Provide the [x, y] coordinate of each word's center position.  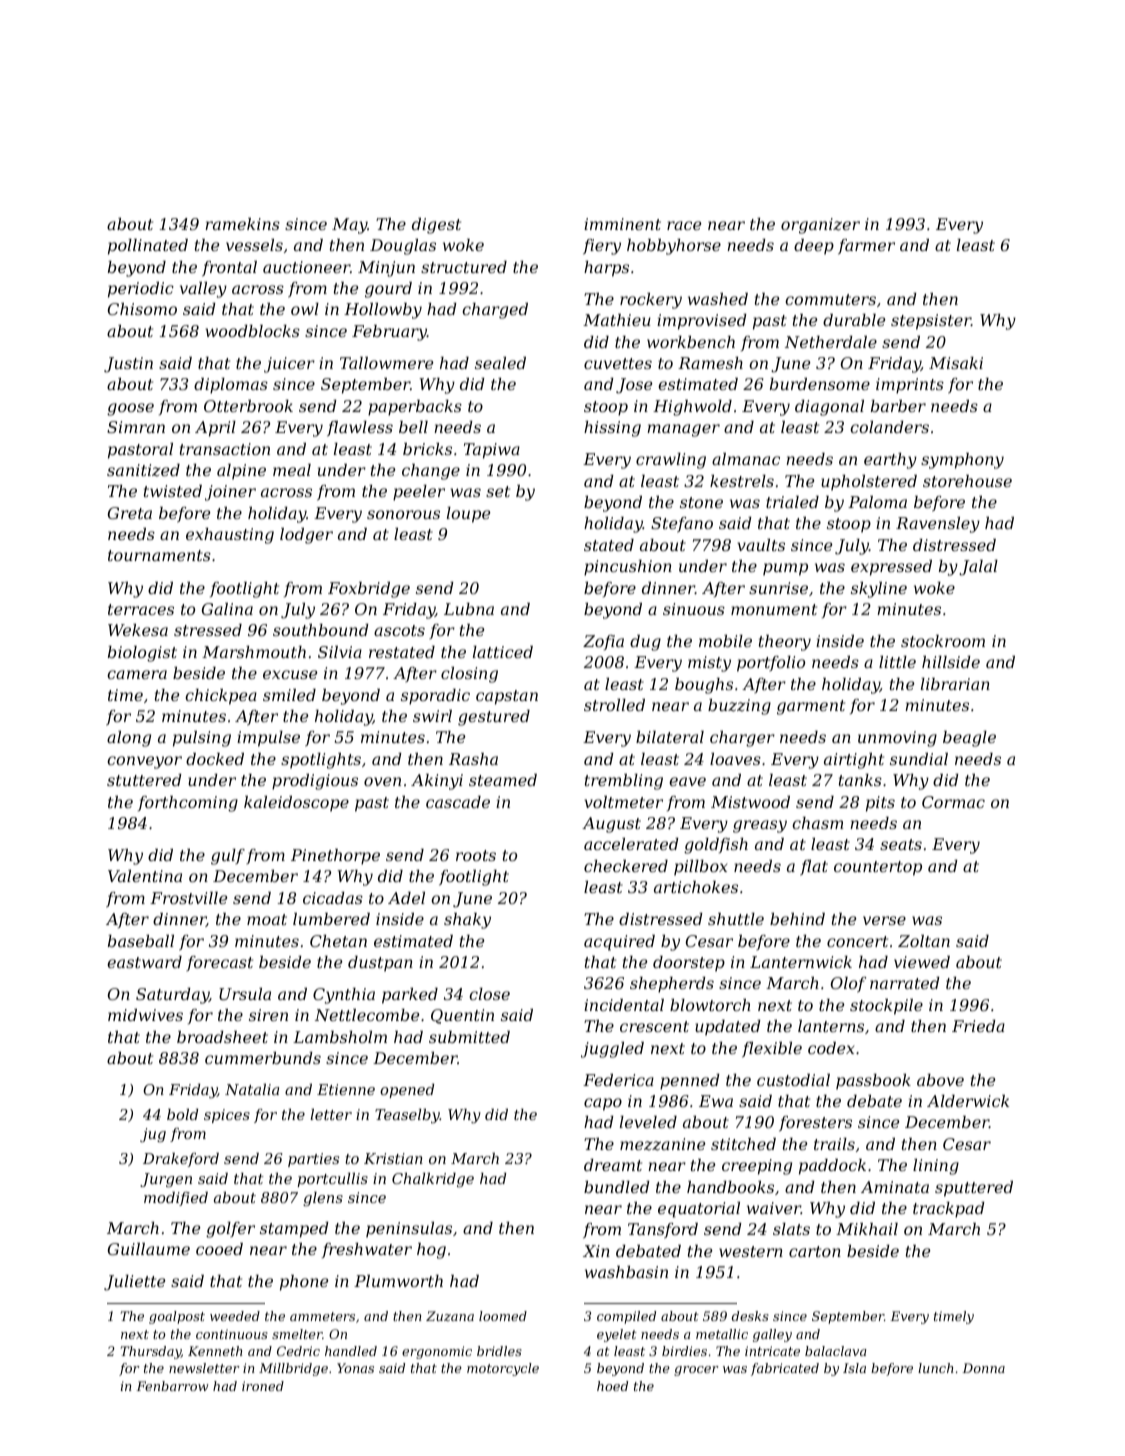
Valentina [145, 876]
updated [728, 1028]
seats [901, 844]
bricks [427, 449]
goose [130, 409]
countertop [878, 868]
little [897, 662]
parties [313, 1160]
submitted [469, 1037]
